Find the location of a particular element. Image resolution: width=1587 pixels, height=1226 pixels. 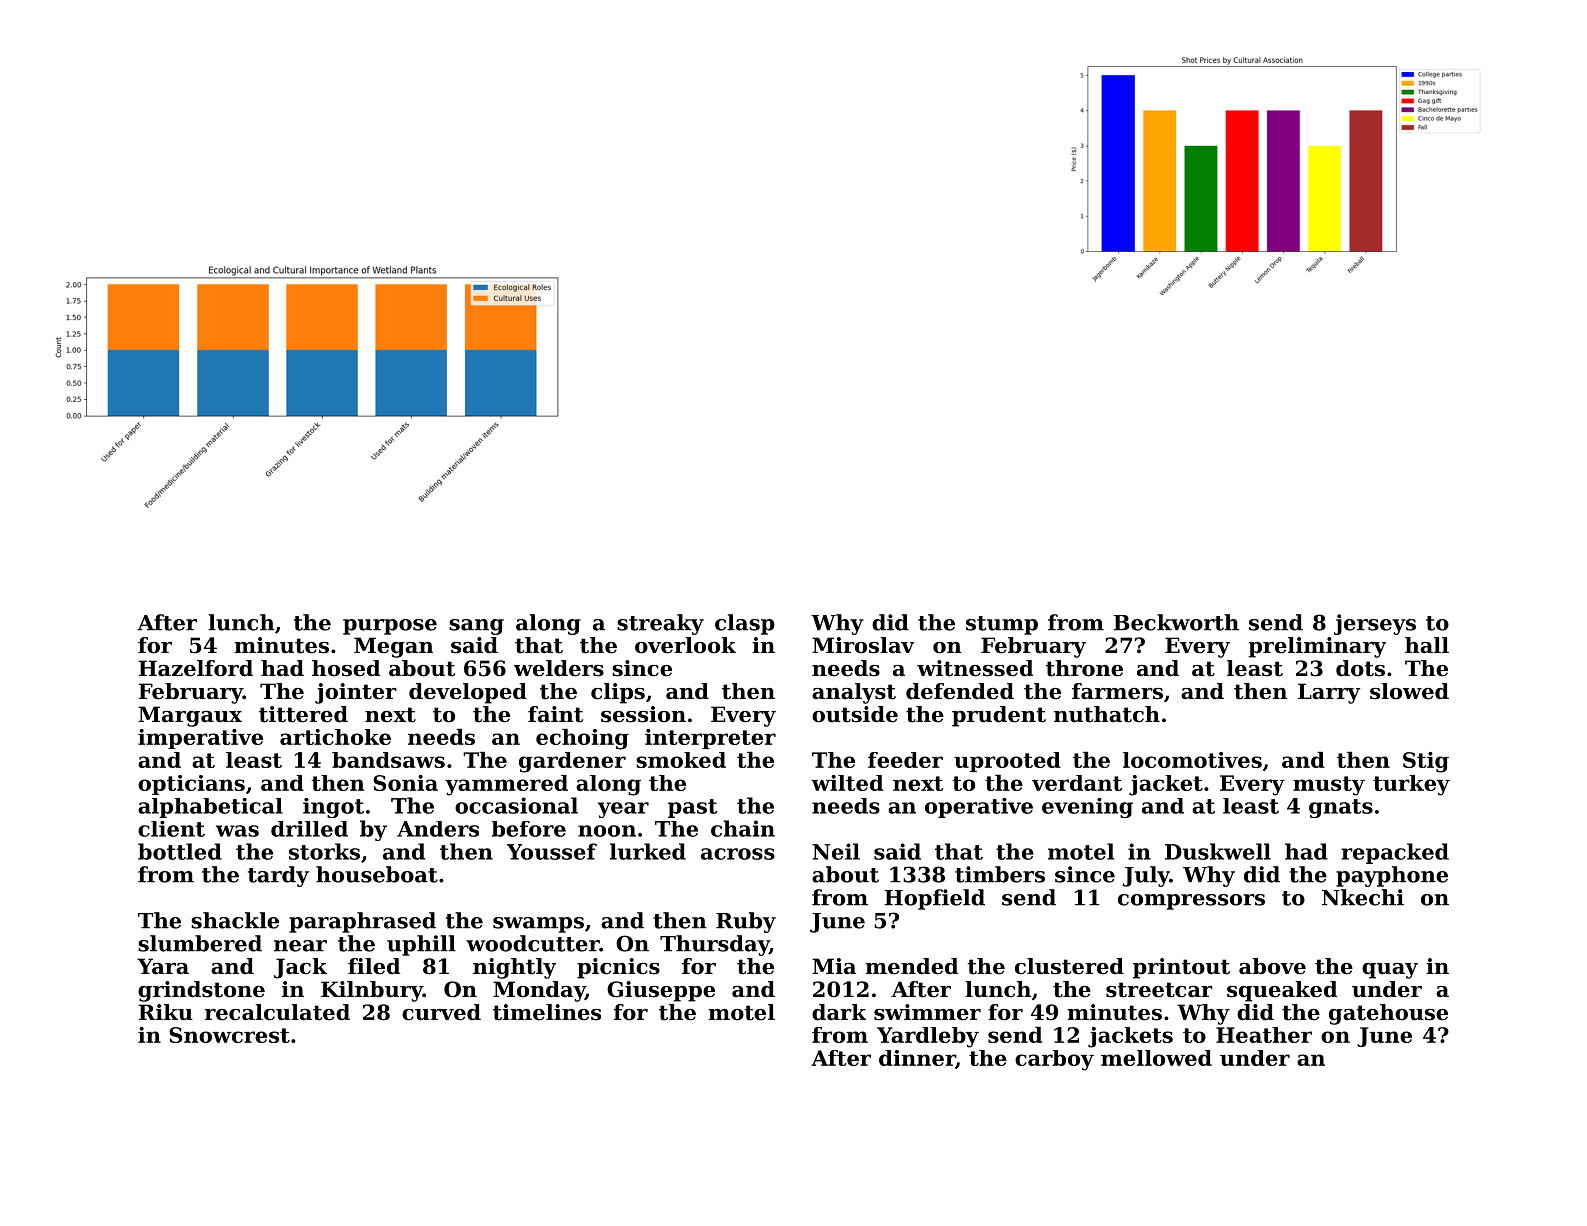

dark is located at coordinates (839, 1012).
